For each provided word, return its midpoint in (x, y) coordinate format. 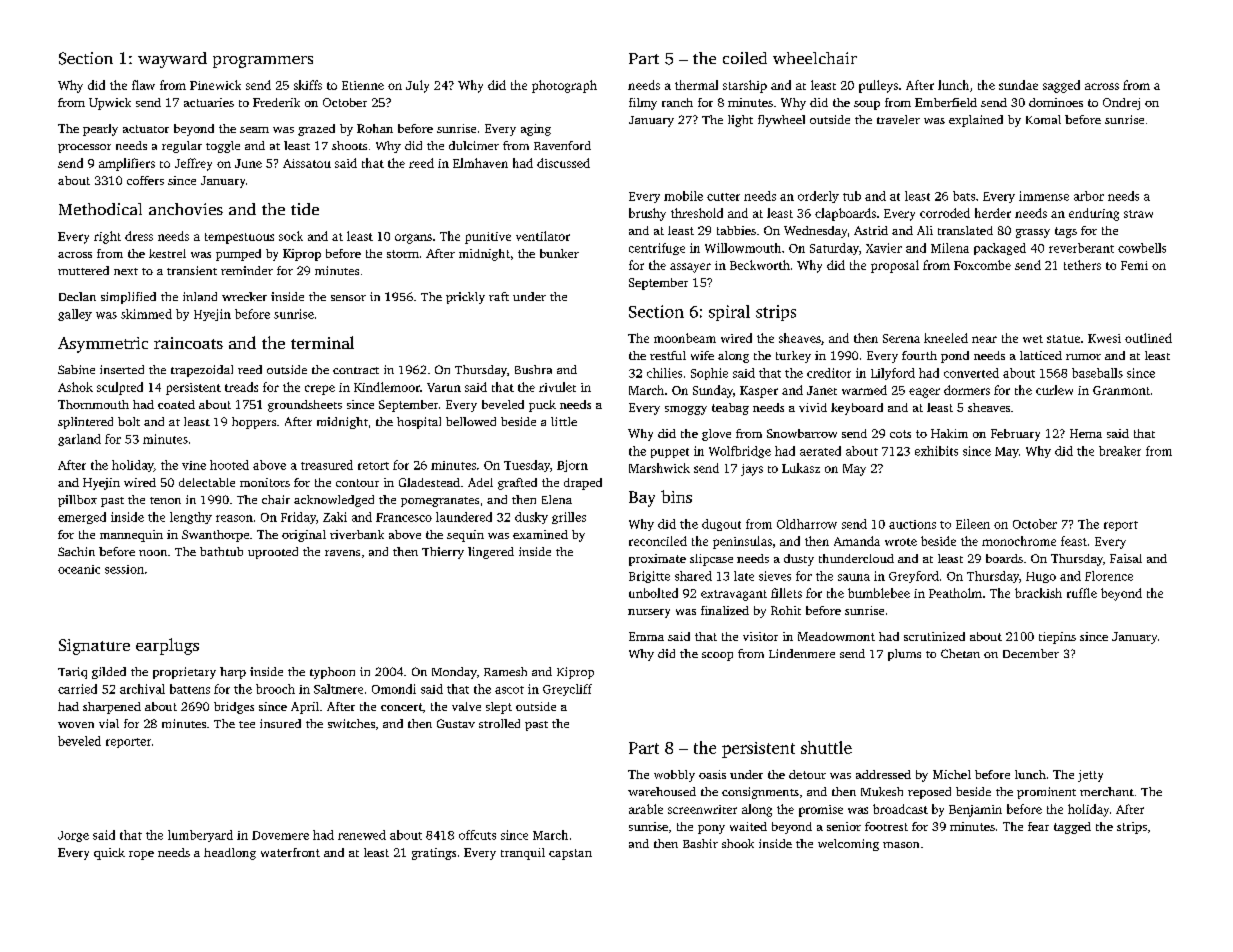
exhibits (936, 451)
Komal (1043, 119)
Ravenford (562, 145)
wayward (172, 60)
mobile (683, 196)
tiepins (1057, 638)
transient (192, 270)
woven (76, 725)
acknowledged (334, 501)
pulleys (878, 86)
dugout (721, 525)
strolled (499, 723)
